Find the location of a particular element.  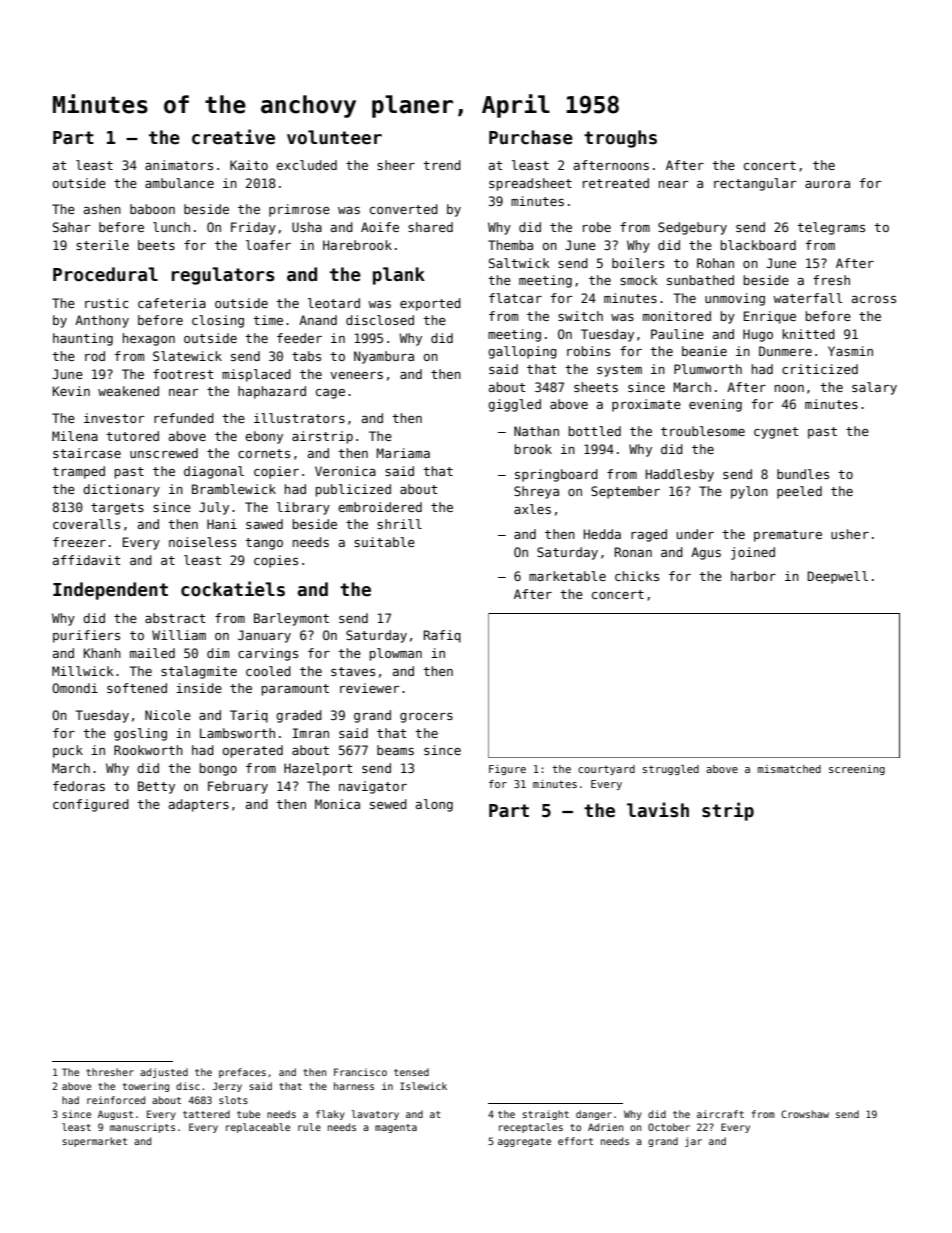

cooled is located at coordinates (268, 671).
